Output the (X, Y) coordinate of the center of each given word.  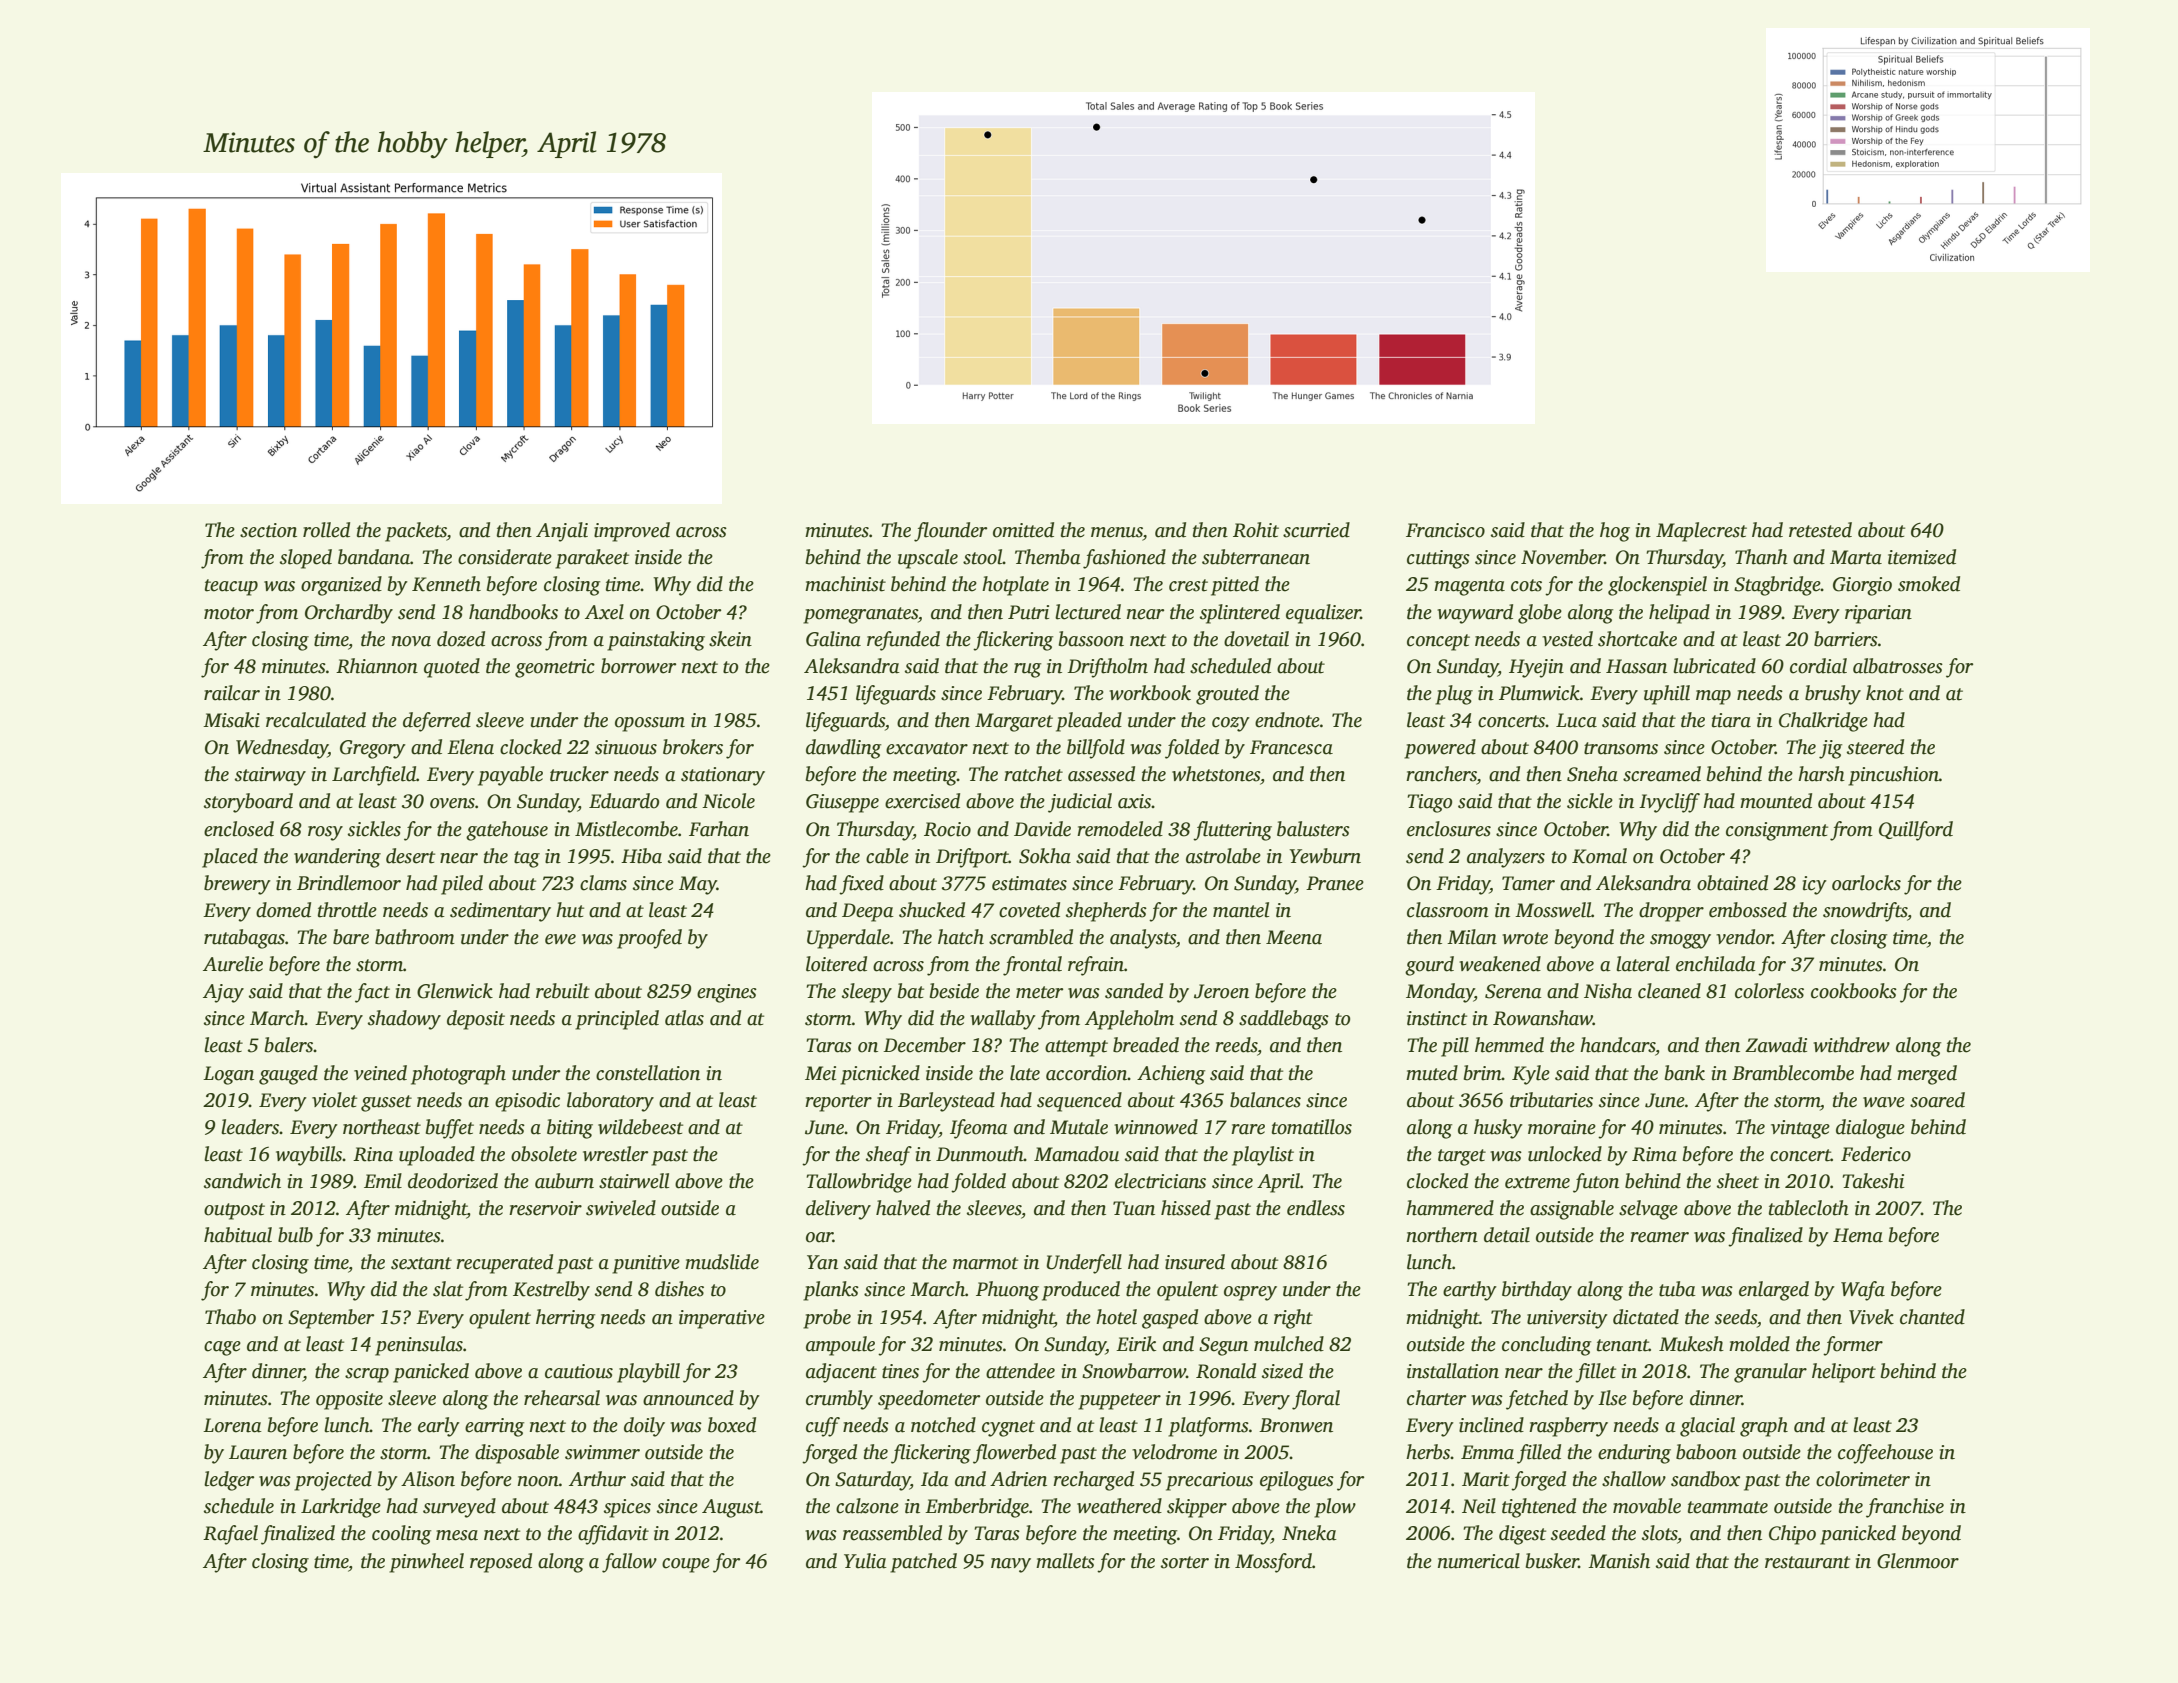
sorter (1185, 1562)
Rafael (230, 1535)
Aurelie (233, 964)
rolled (326, 530)
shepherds (1106, 912)
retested (1820, 530)
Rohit (1256, 530)
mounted (1776, 801)
